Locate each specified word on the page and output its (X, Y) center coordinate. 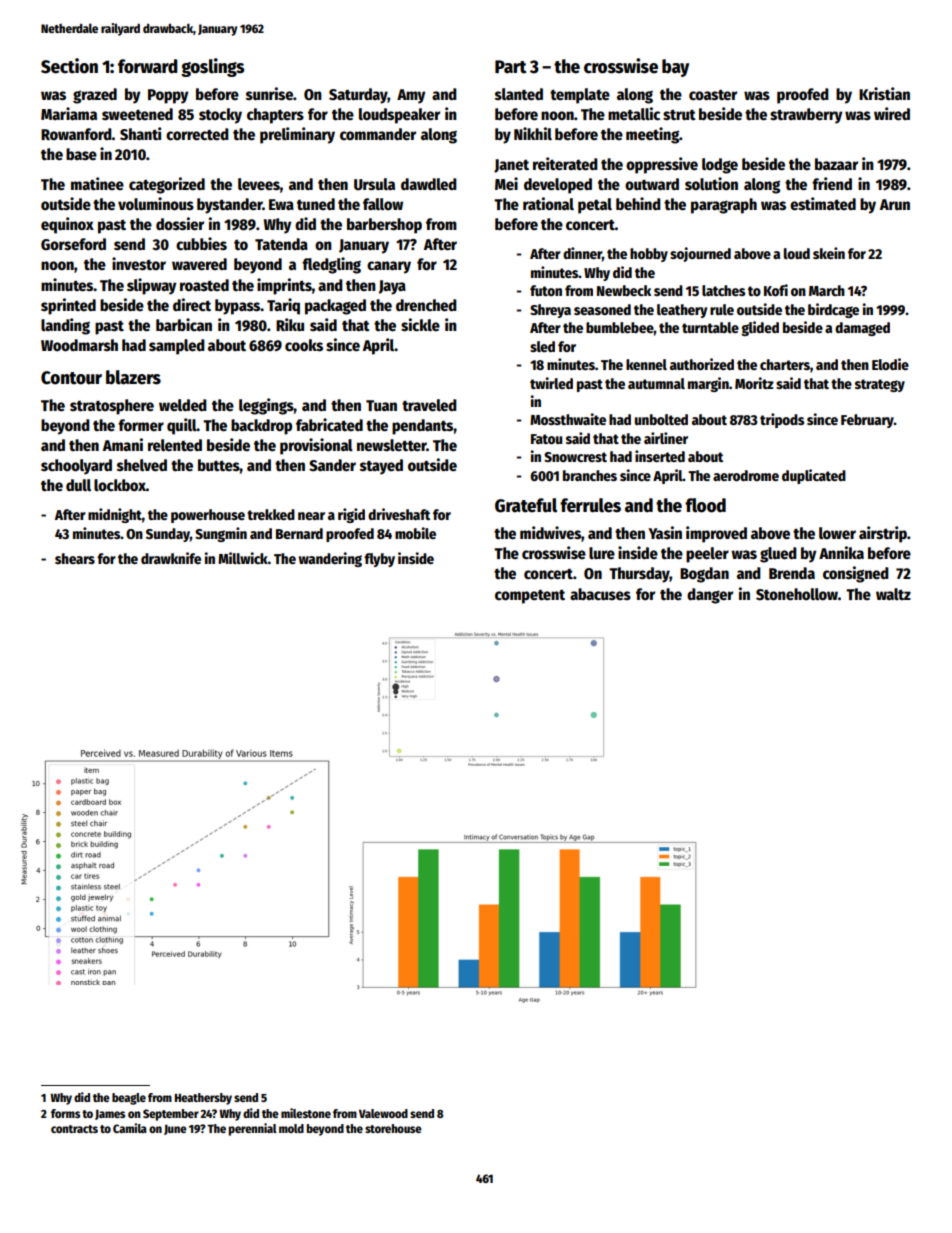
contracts (74, 1129)
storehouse (393, 1128)
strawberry (806, 116)
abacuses (600, 594)
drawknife (171, 558)
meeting (652, 135)
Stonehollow (797, 594)
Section (69, 66)
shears (75, 558)
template (580, 96)
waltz (893, 594)
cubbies (201, 244)
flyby (379, 560)
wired (892, 113)
